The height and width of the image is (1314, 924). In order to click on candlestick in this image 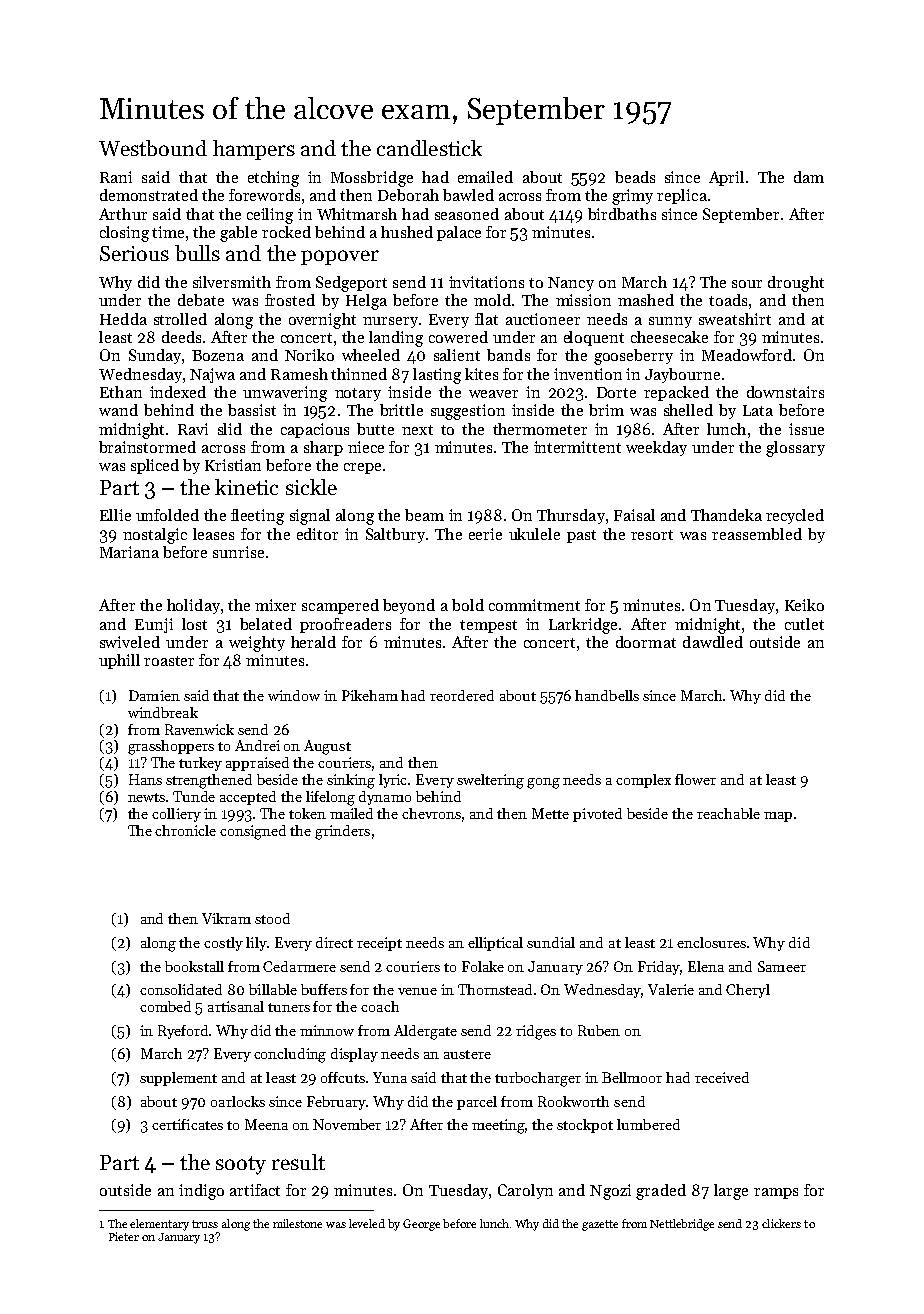, I will do `click(429, 148)`.
